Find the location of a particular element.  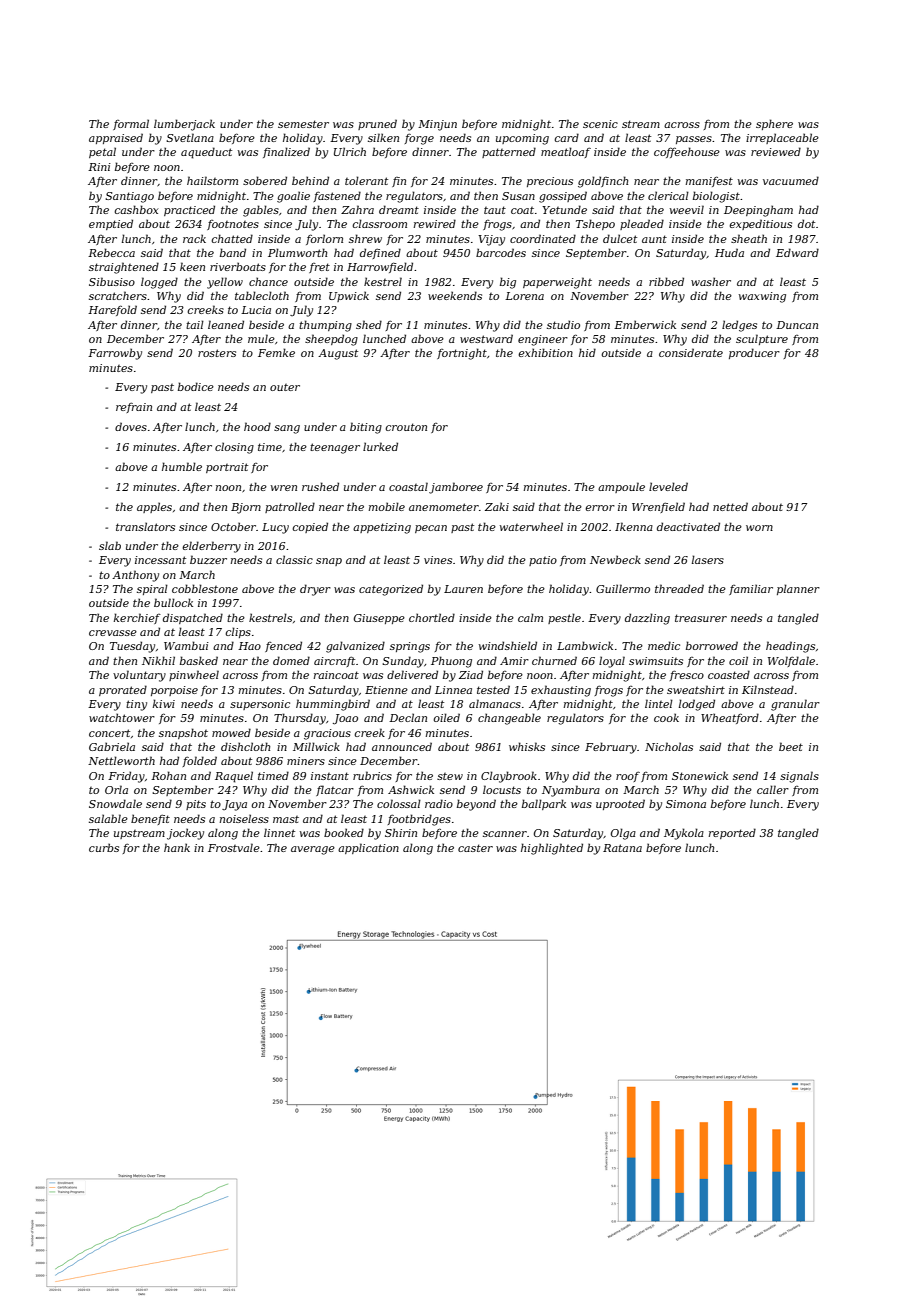

Gabriela is located at coordinates (112, 746).
